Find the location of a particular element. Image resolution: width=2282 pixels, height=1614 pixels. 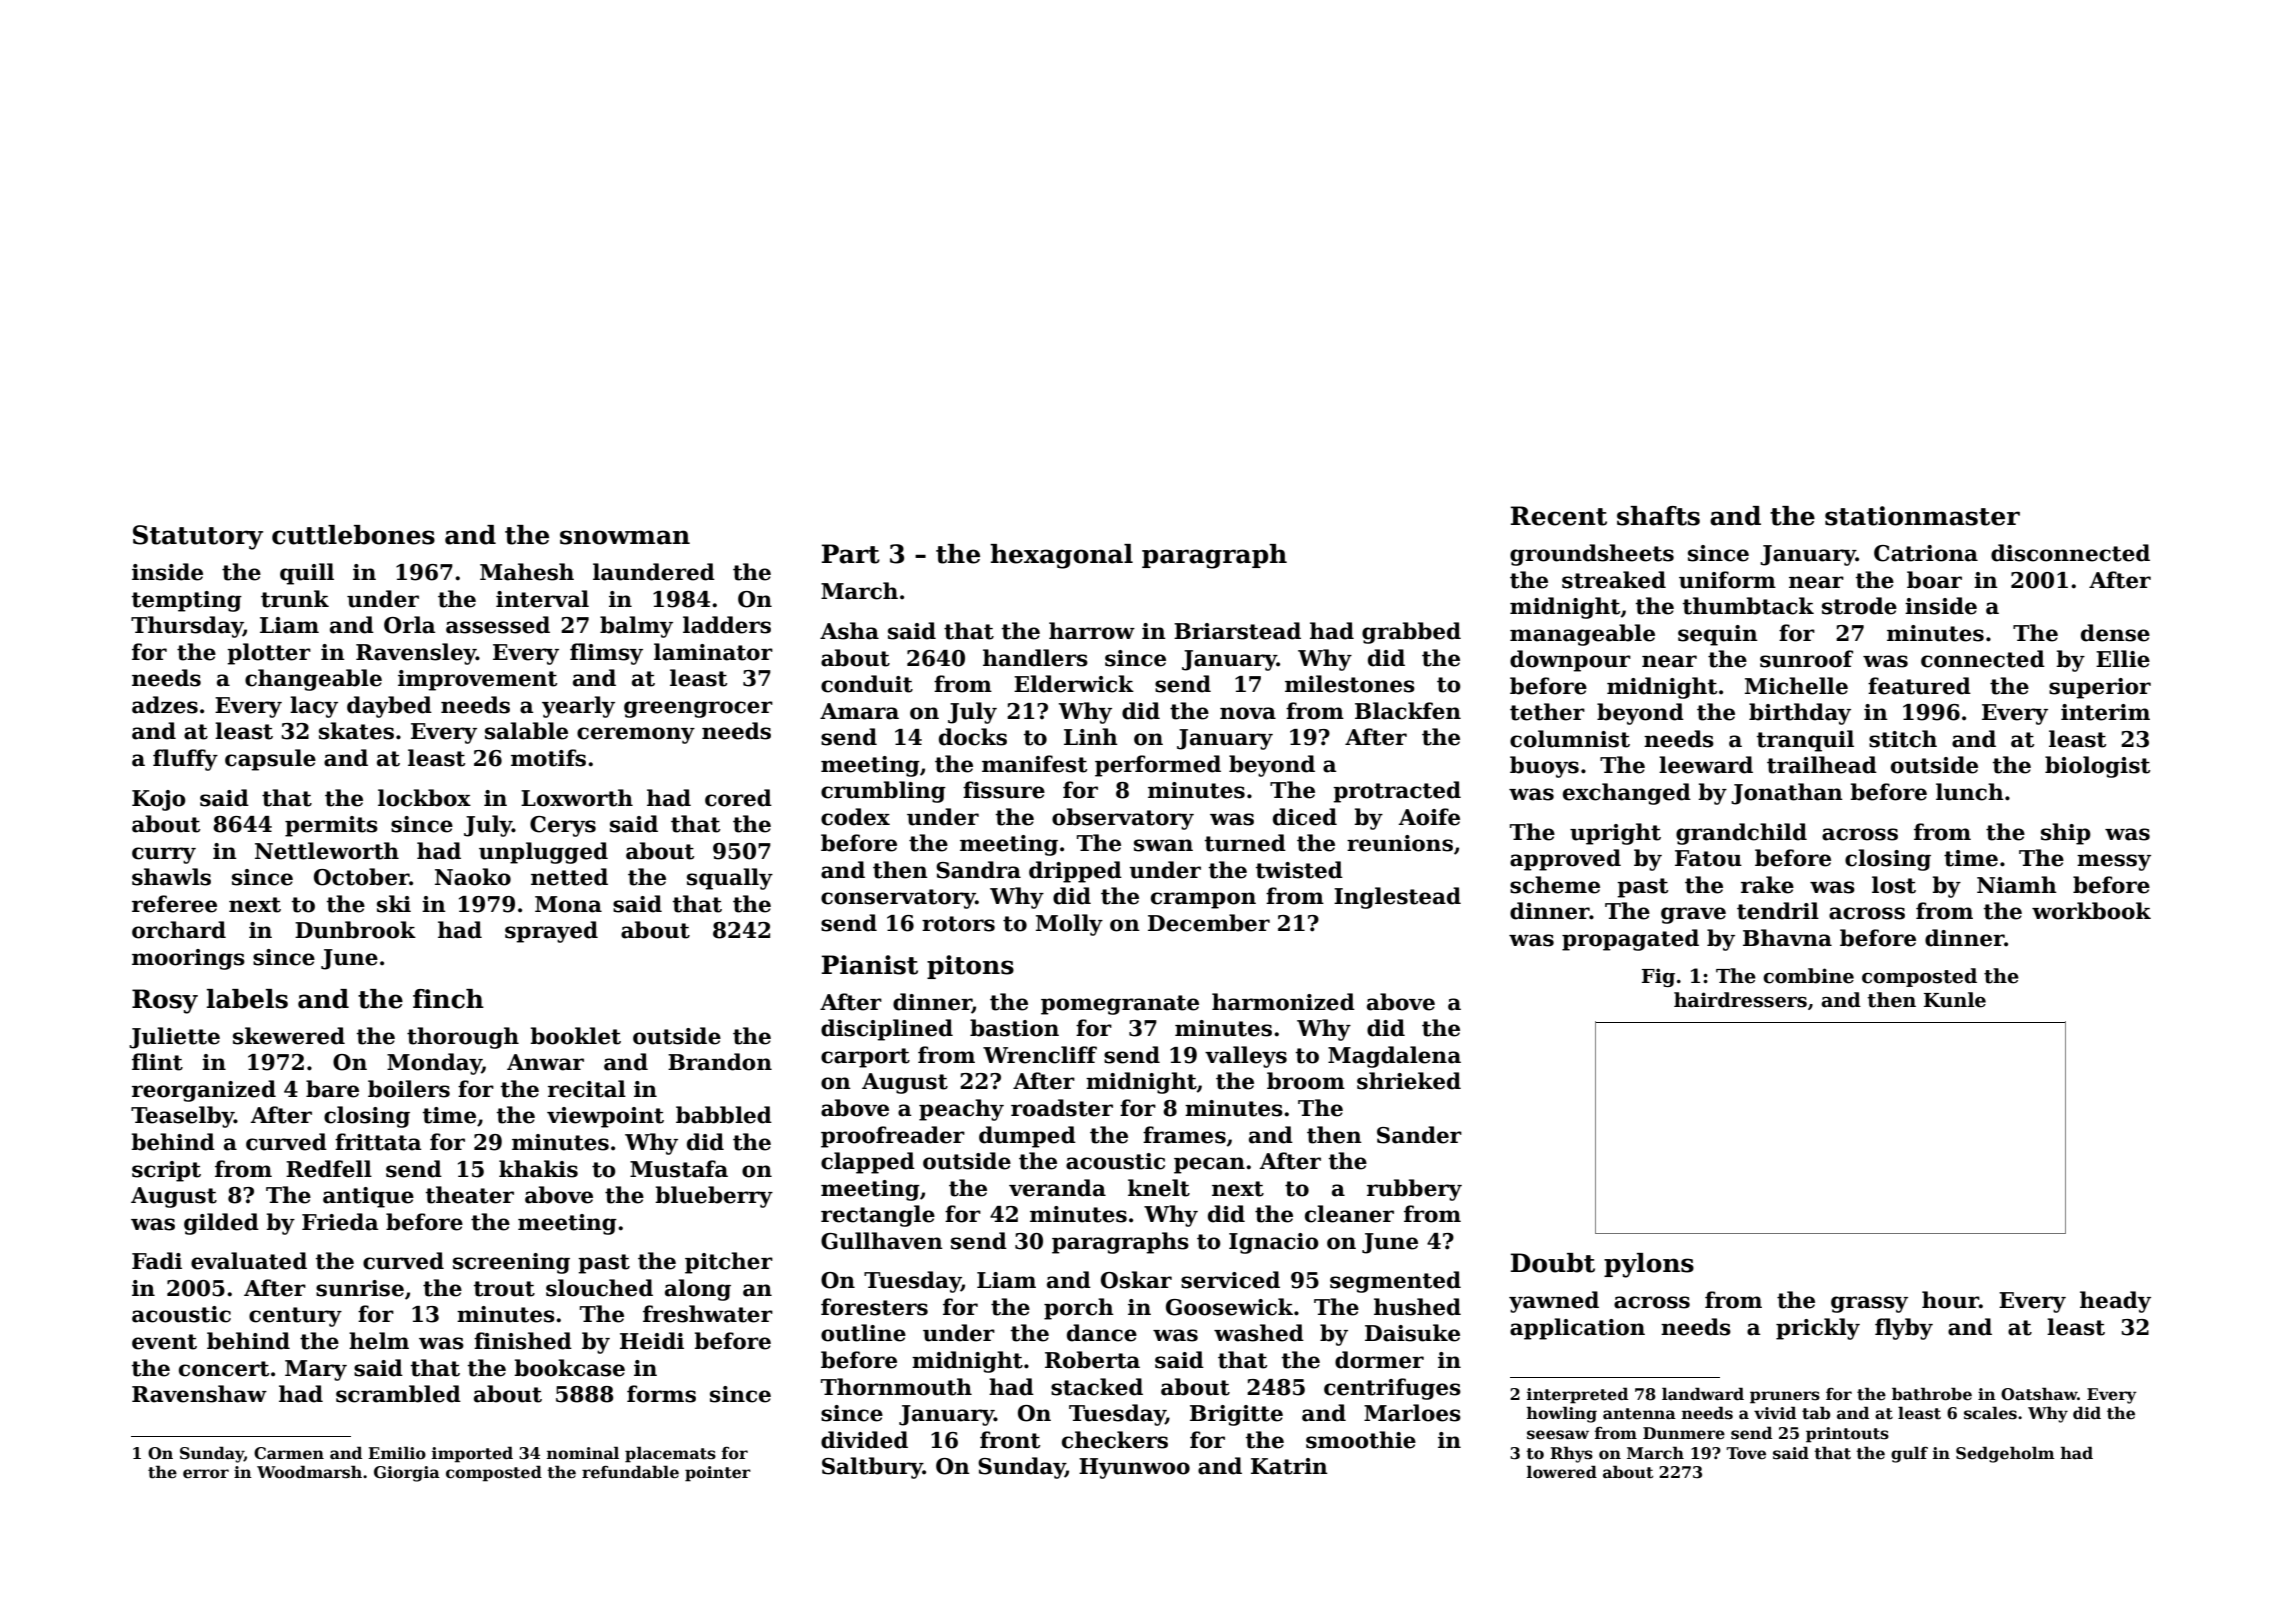

upright is located at coordinates (1615, 834).
